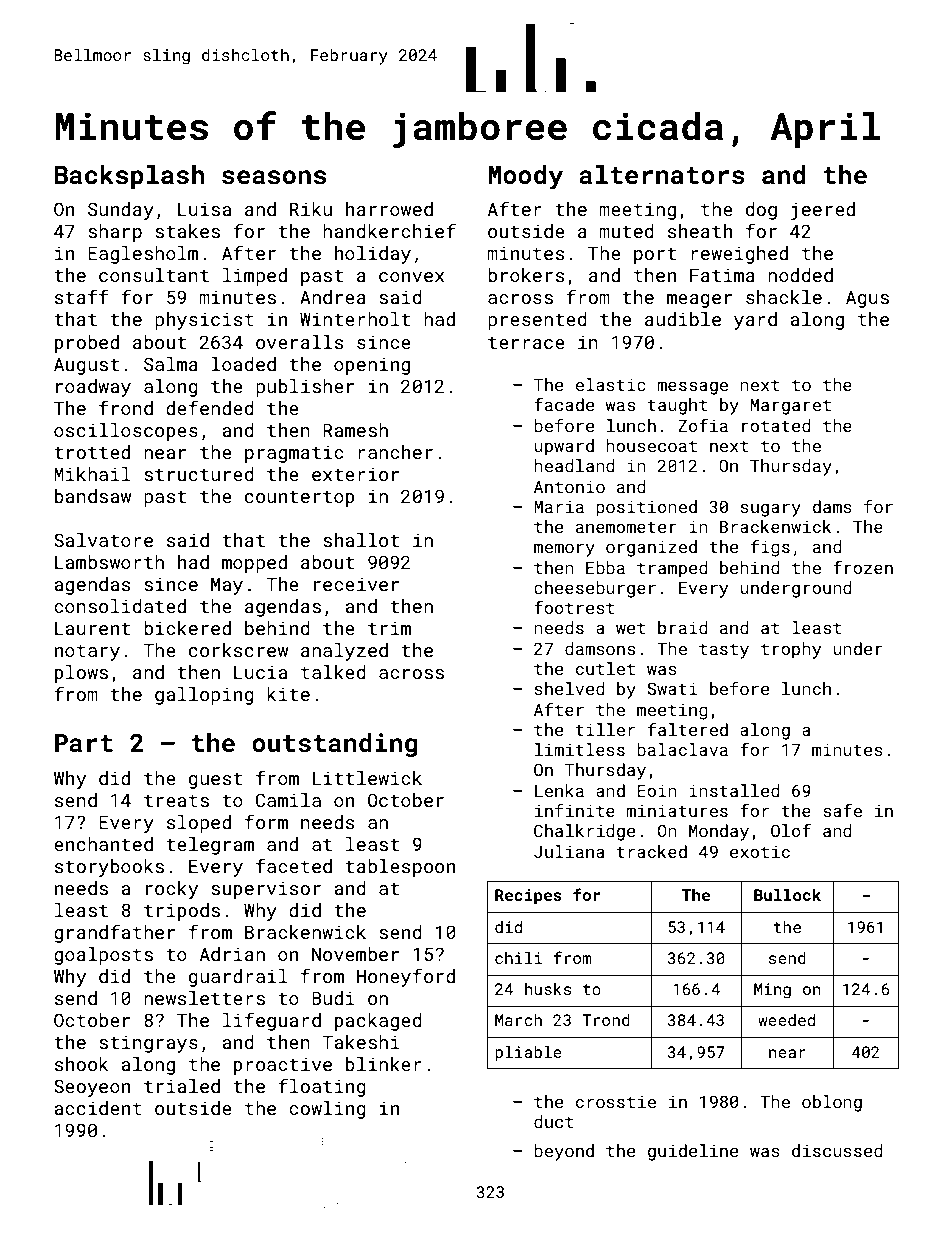  Describe the element at coordinates (333, 998) in the screenshot. I see `Budi` at that location.
